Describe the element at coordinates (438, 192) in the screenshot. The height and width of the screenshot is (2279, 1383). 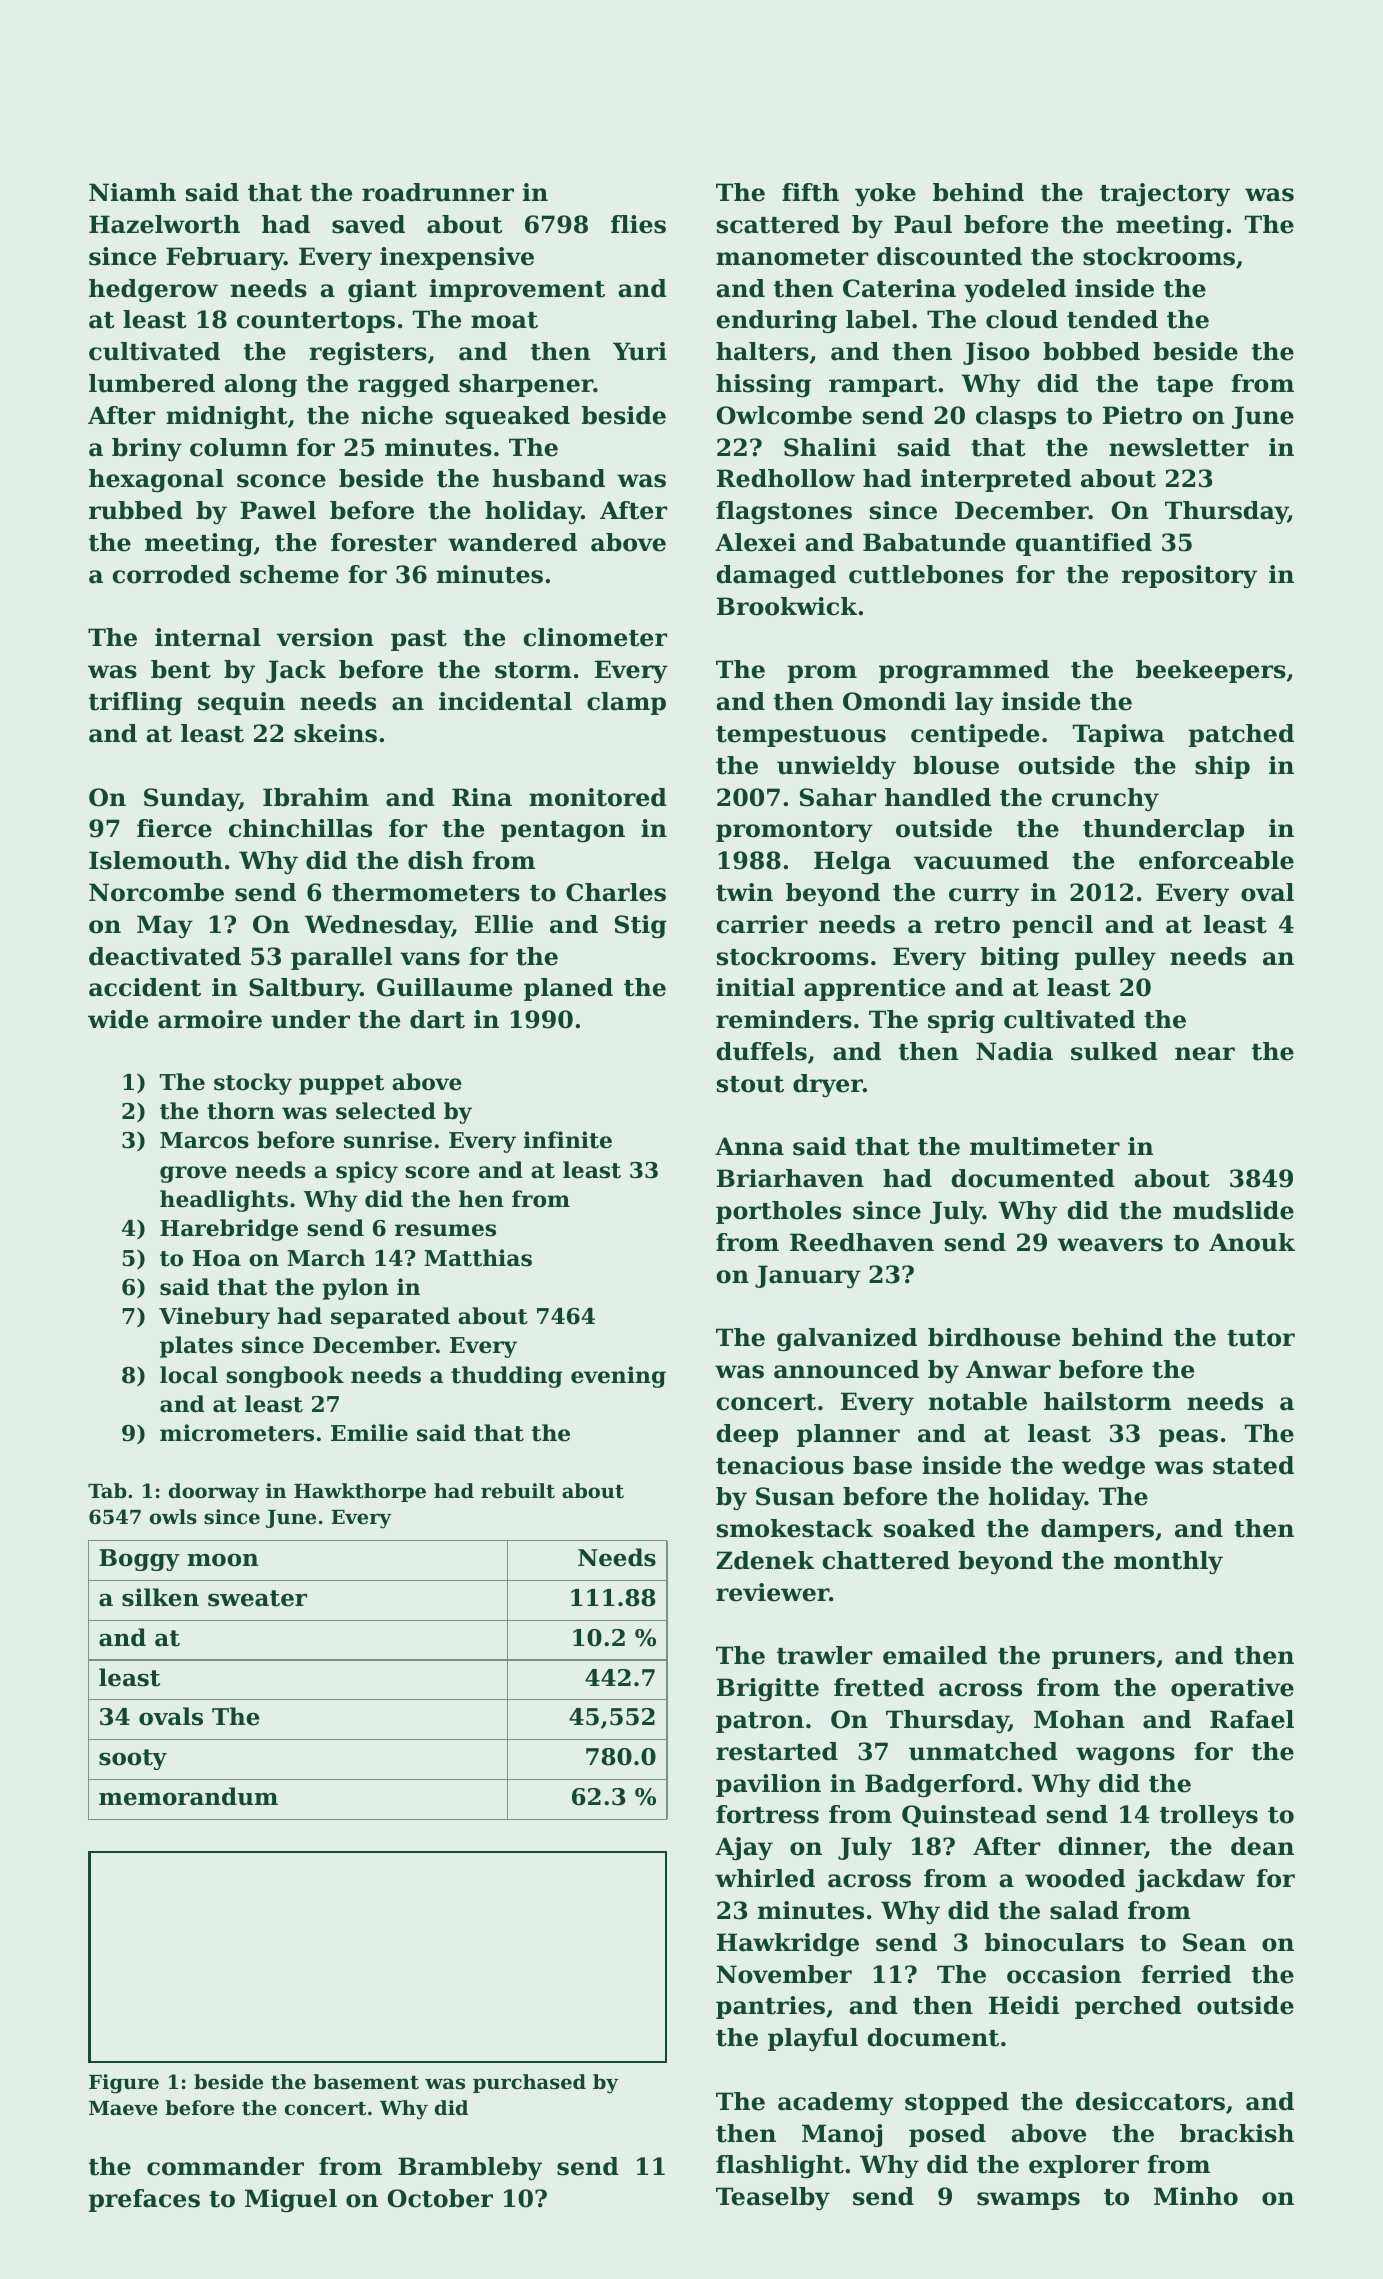
I see `roadrunner` at that location.
